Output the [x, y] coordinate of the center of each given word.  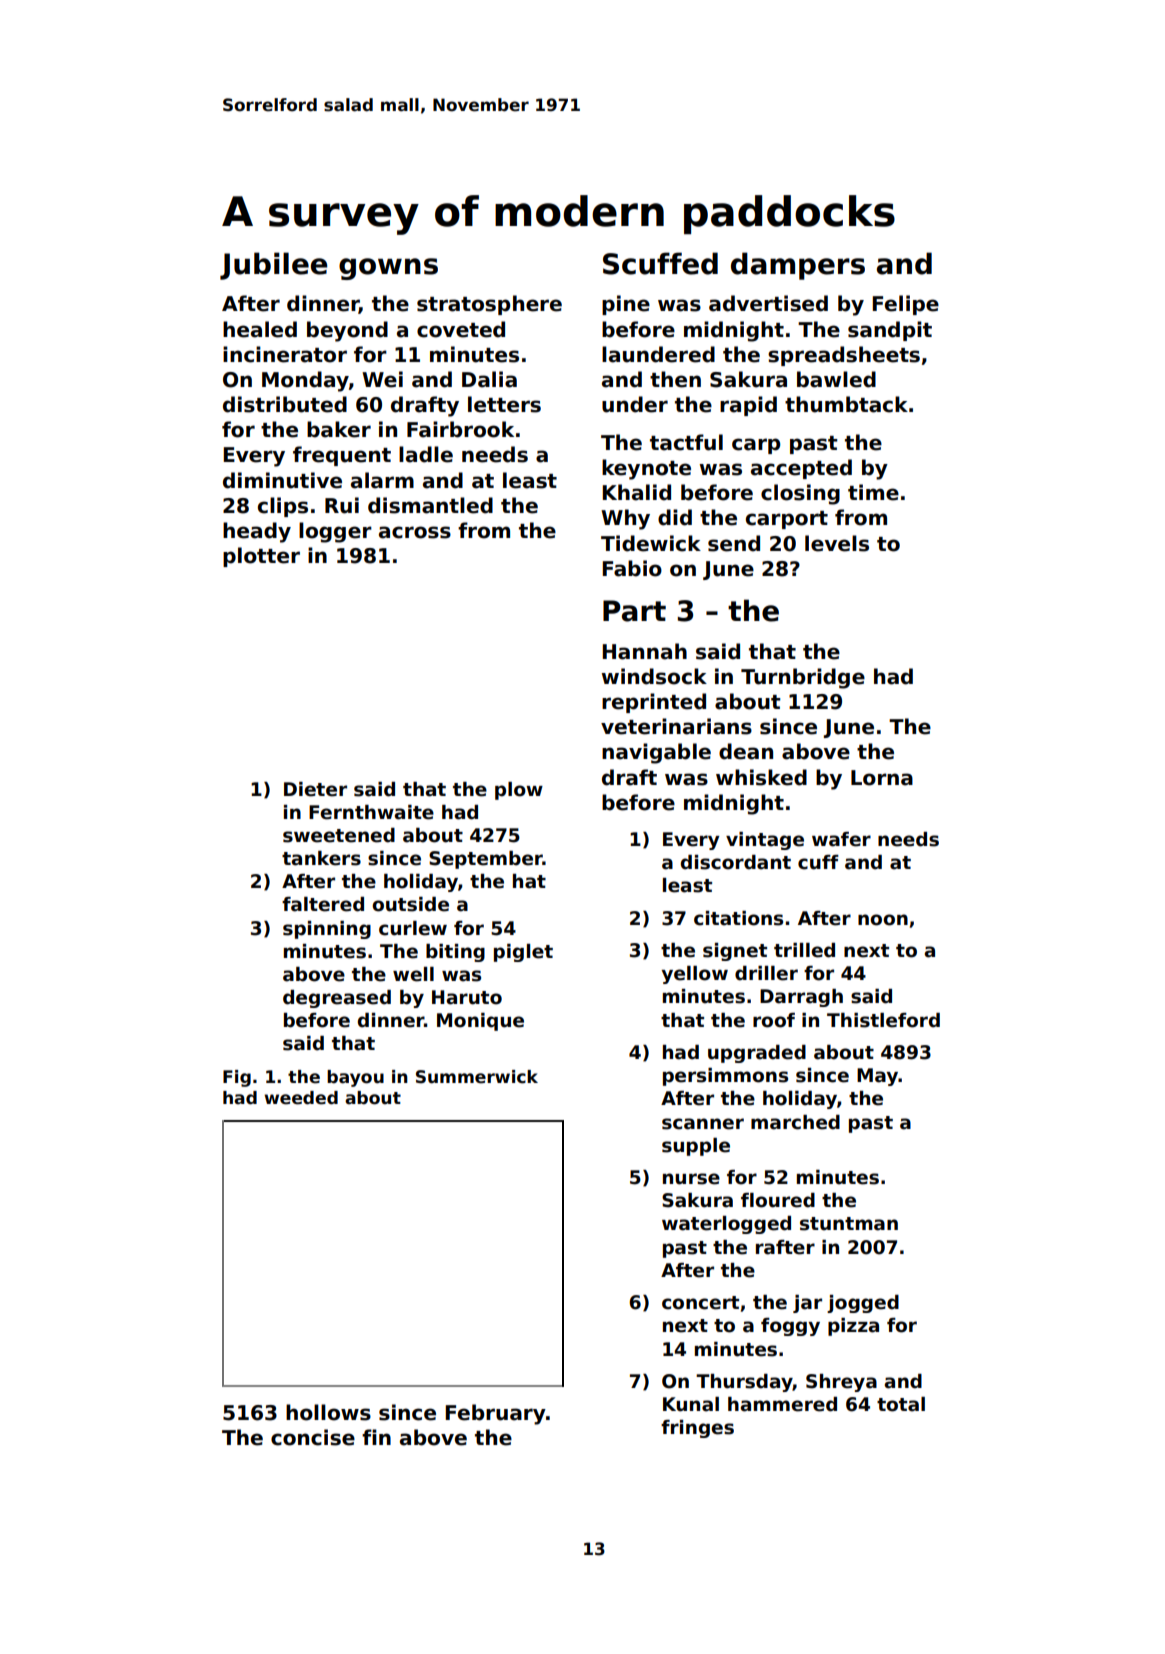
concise [313, 1437]
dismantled [430, 505]
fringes [697, 1429]
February [496, 1414]
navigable [656, 753]
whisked [761, 777]
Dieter [315, 789]
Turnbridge [803, 678]
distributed [285, 404]
